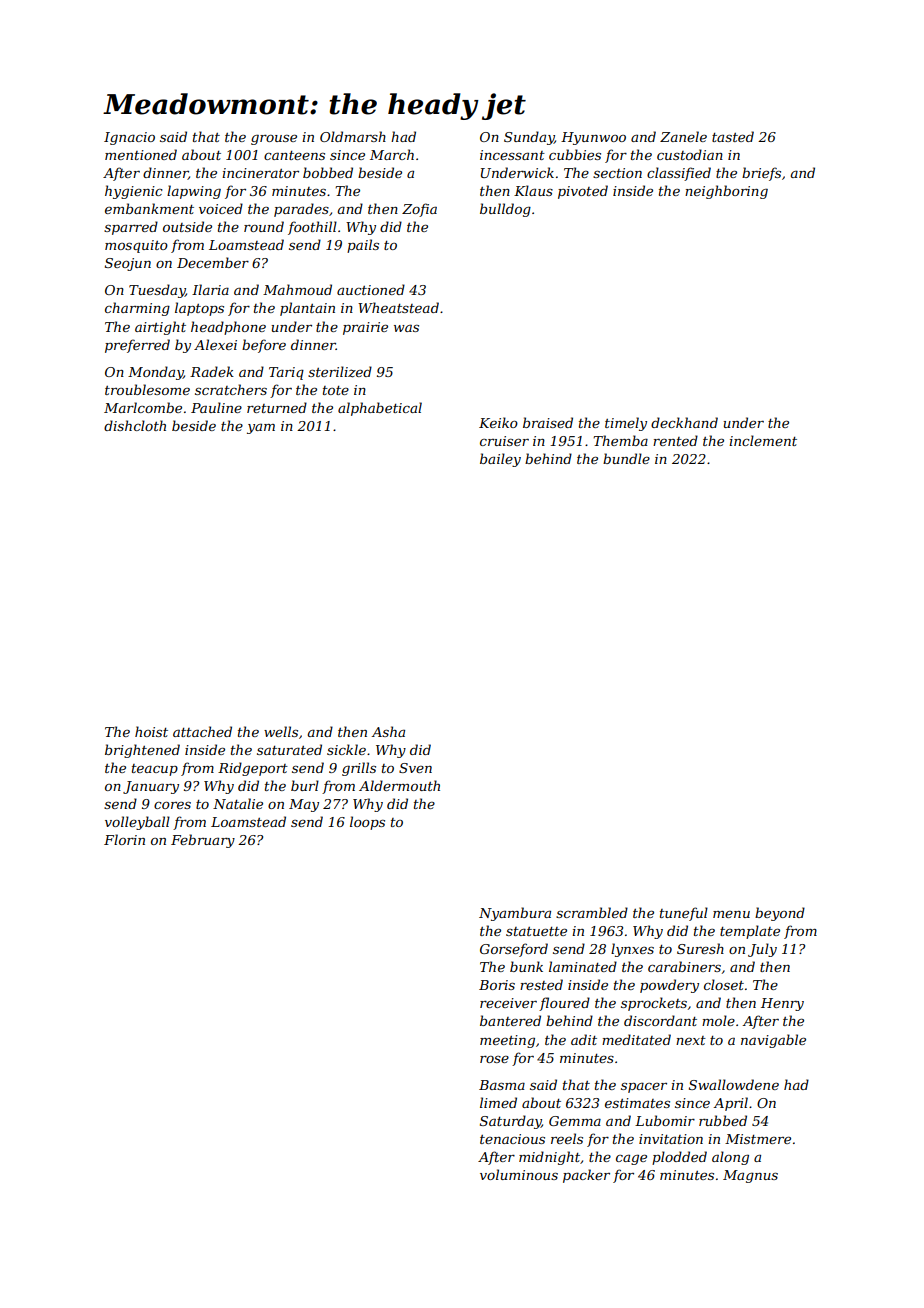 This screenshot has height=1308, width=924. What do you see at coordinates (683, 136) in the screenshot?
I see `Zanele` at bounding box center [683, 136].
